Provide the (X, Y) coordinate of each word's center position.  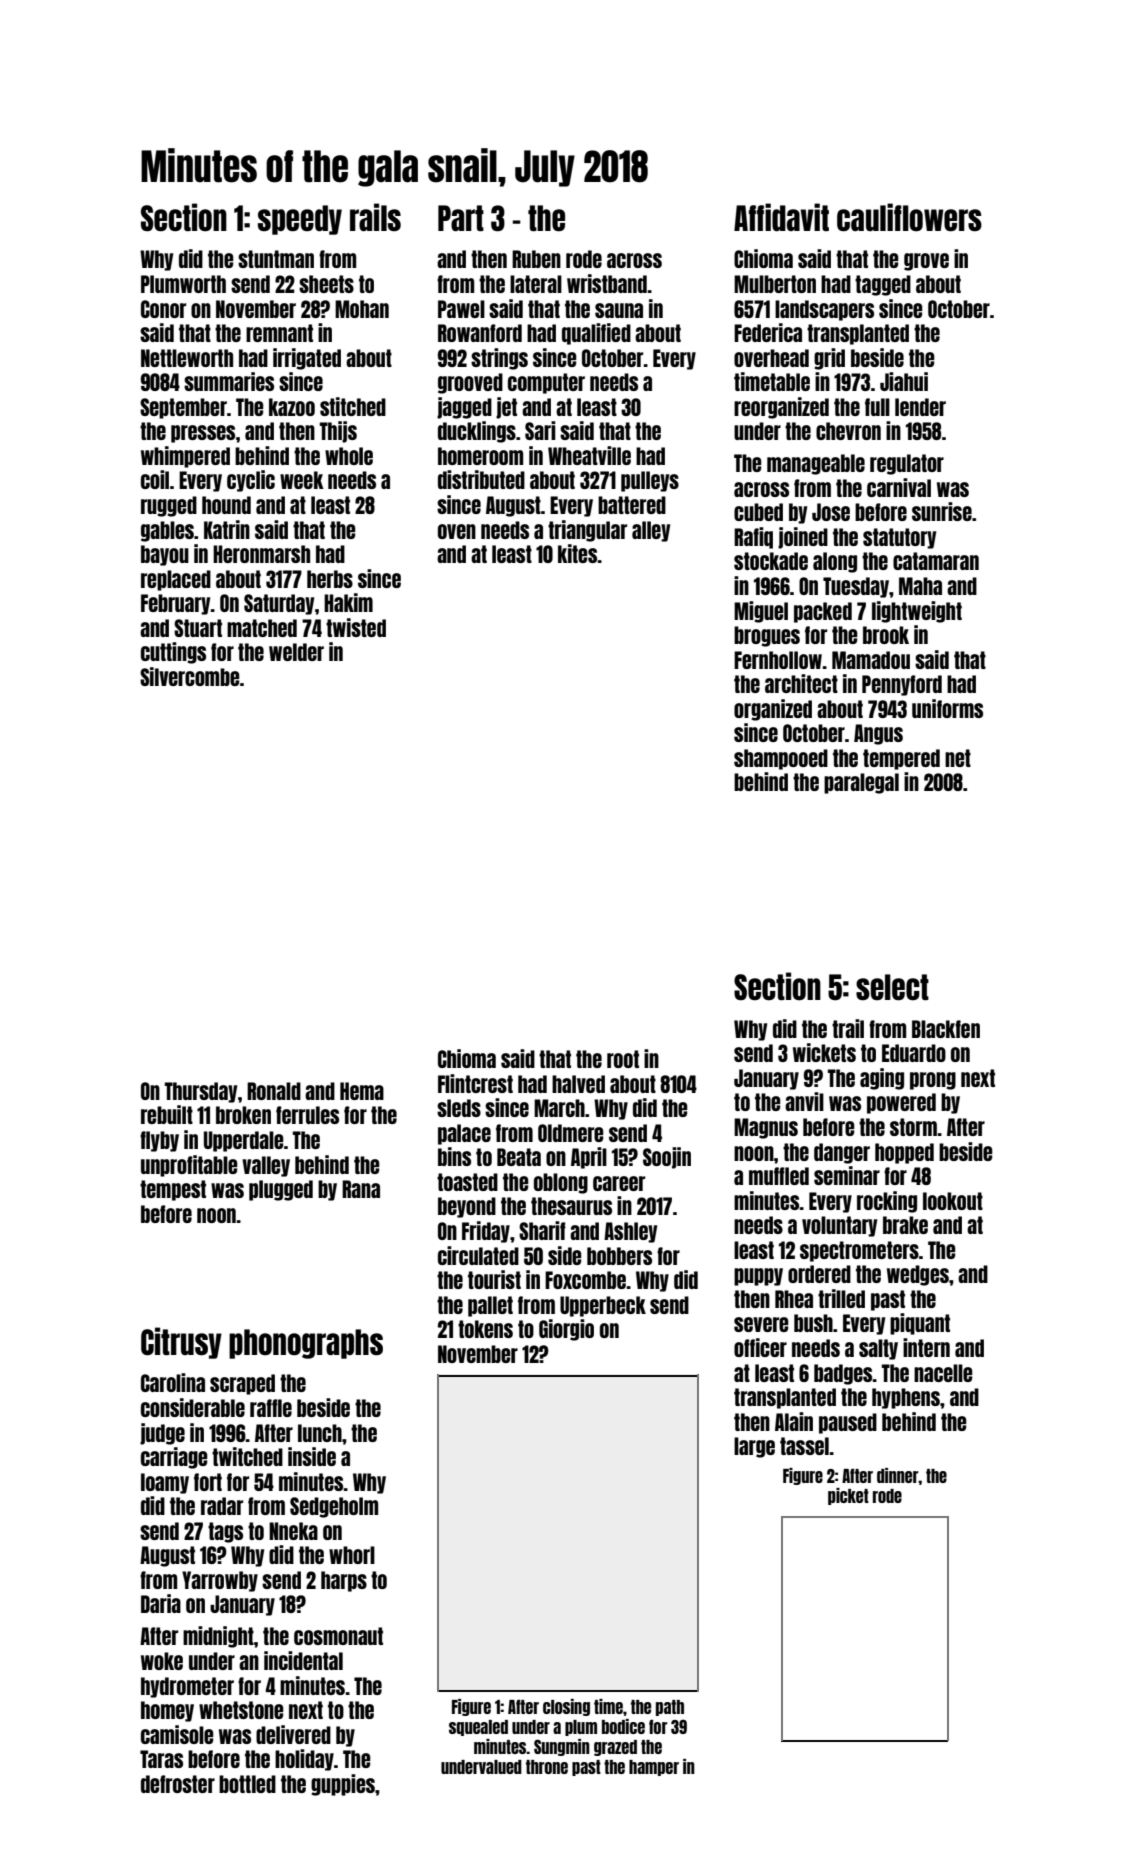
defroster (178, 1784)
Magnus (766, 1128)
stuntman (276, 259)
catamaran (936, 561)
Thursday (201, 1092)
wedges (918, 1275)
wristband (607, 283)
